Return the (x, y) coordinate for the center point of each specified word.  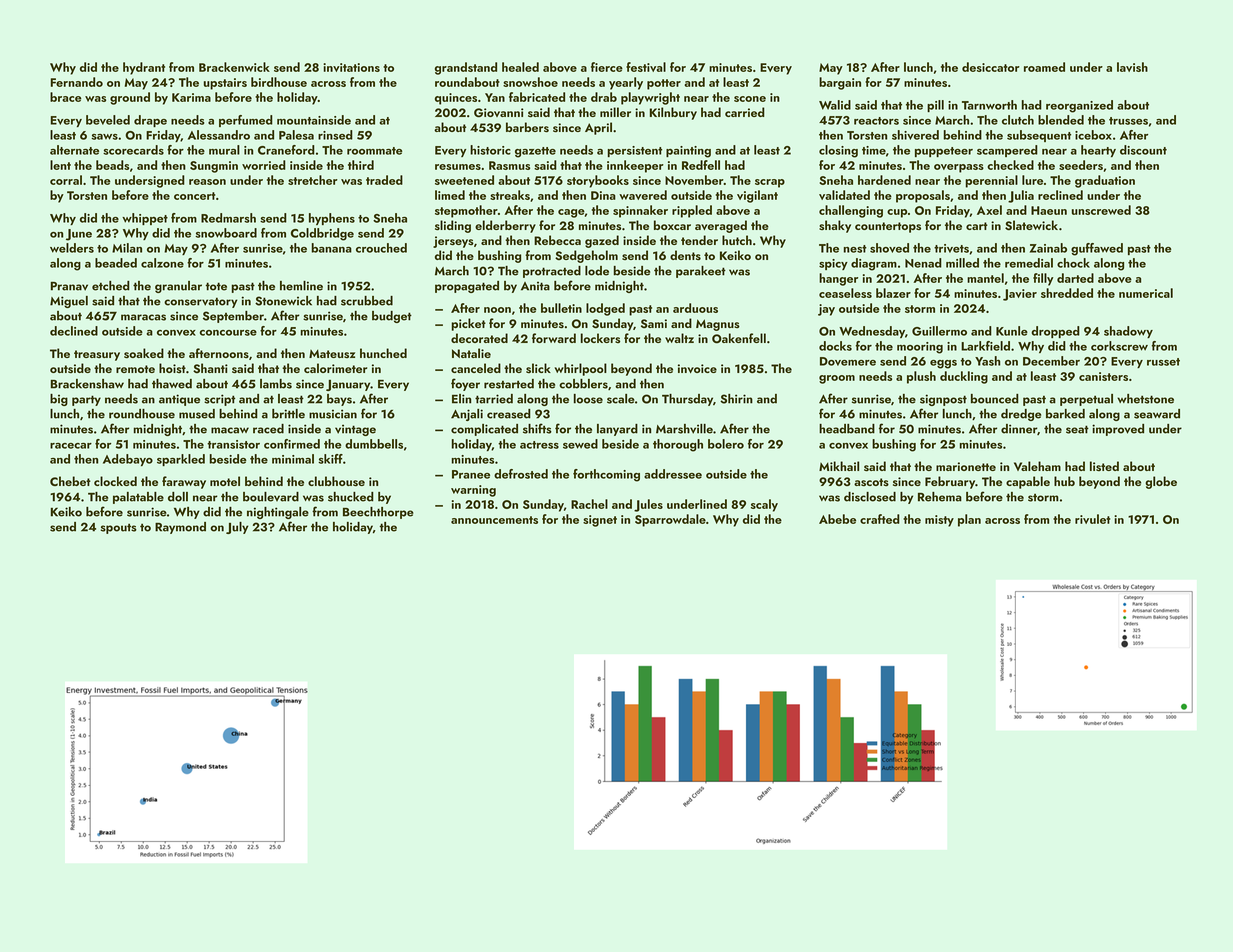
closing (838, 151)
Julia (1021, 196)
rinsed (335, 135)
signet (600, 521)
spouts (118, 529)
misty (939, 521)
